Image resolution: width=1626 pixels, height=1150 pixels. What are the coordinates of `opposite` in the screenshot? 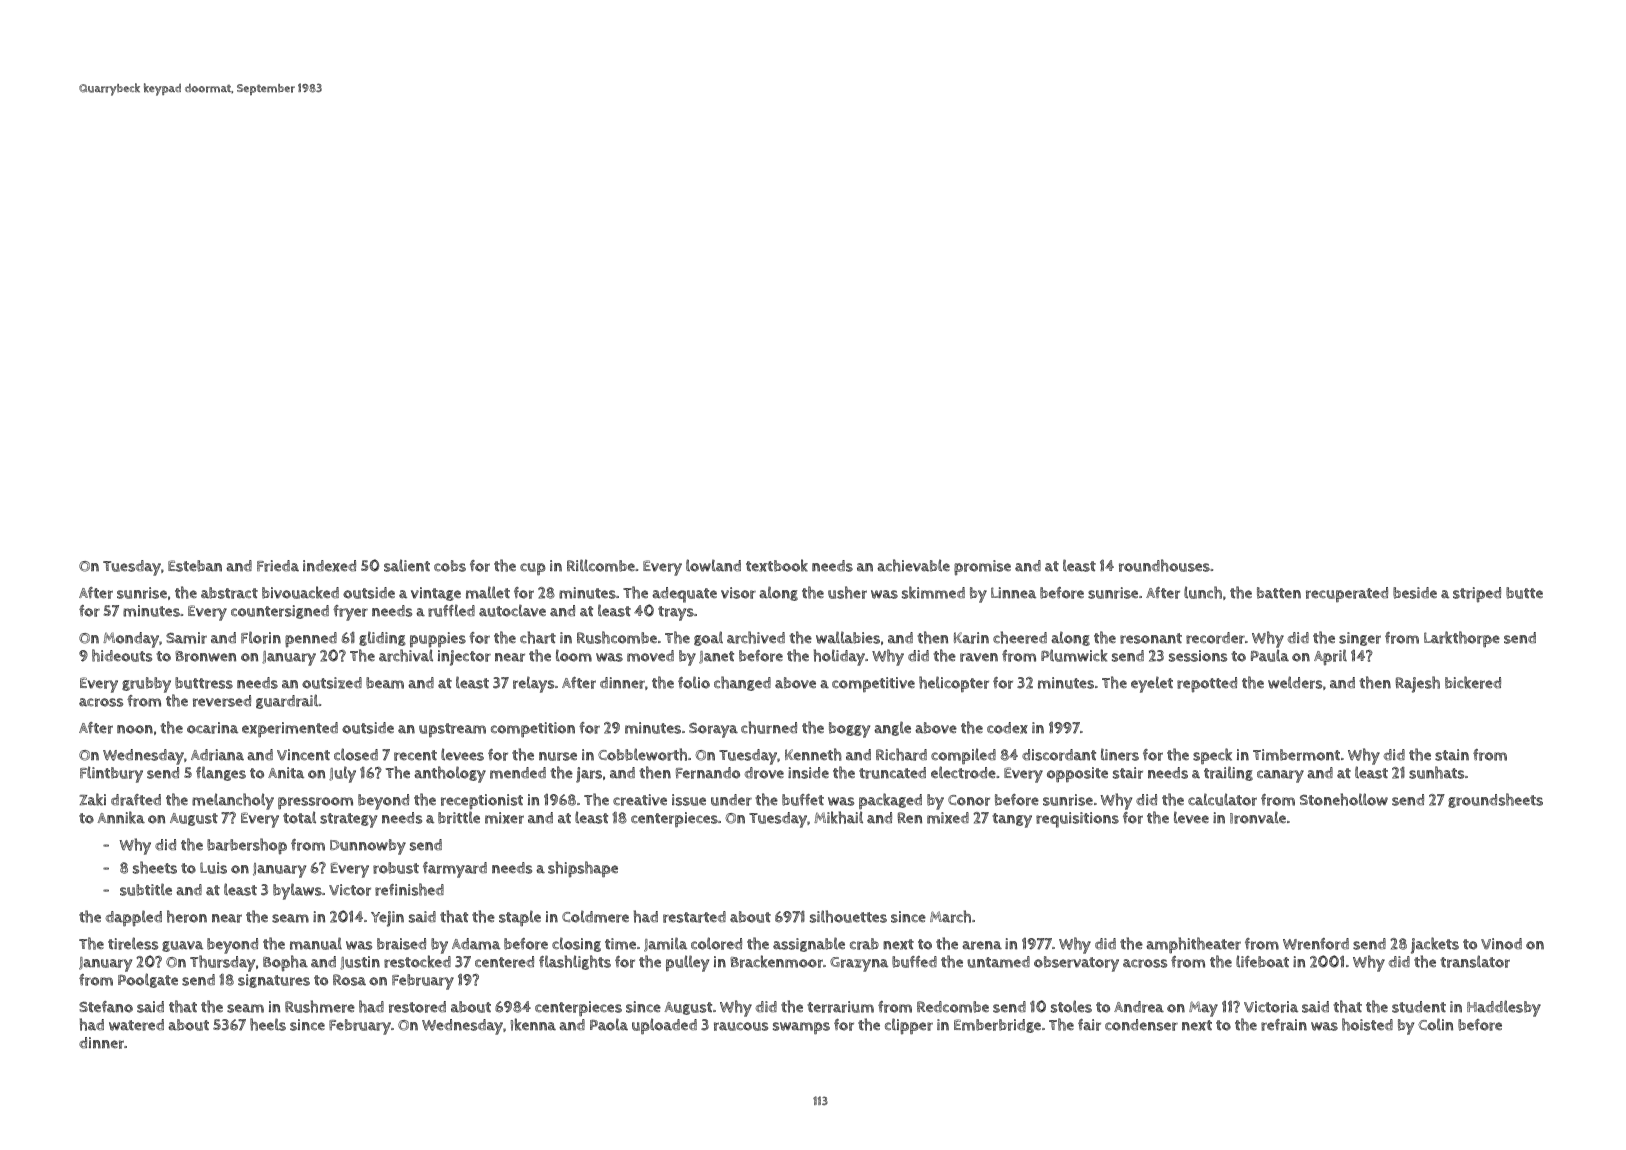 It's located at (1077, 775).
